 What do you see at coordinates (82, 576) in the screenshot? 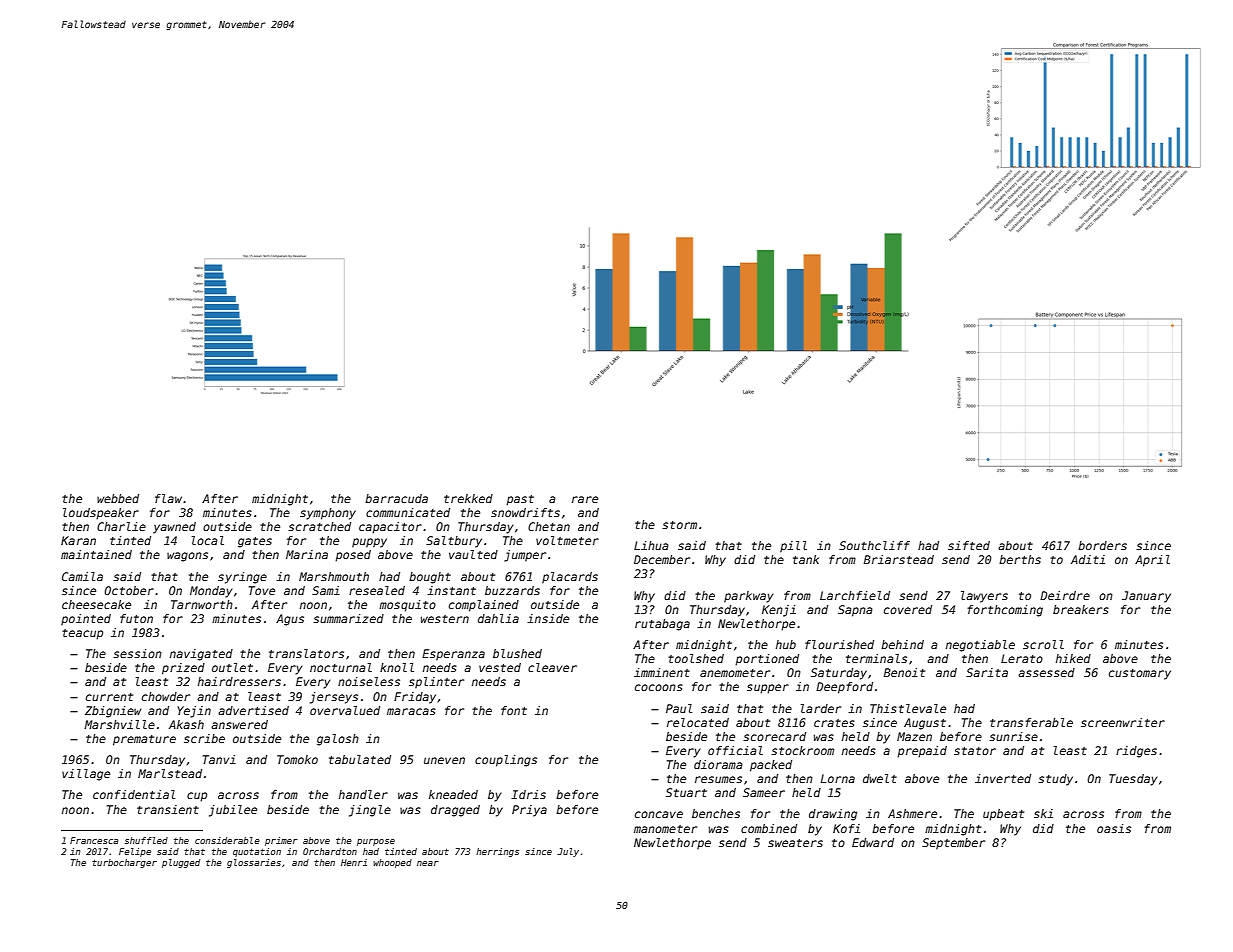
I see `Camila` at bounding box center [82, 576].
